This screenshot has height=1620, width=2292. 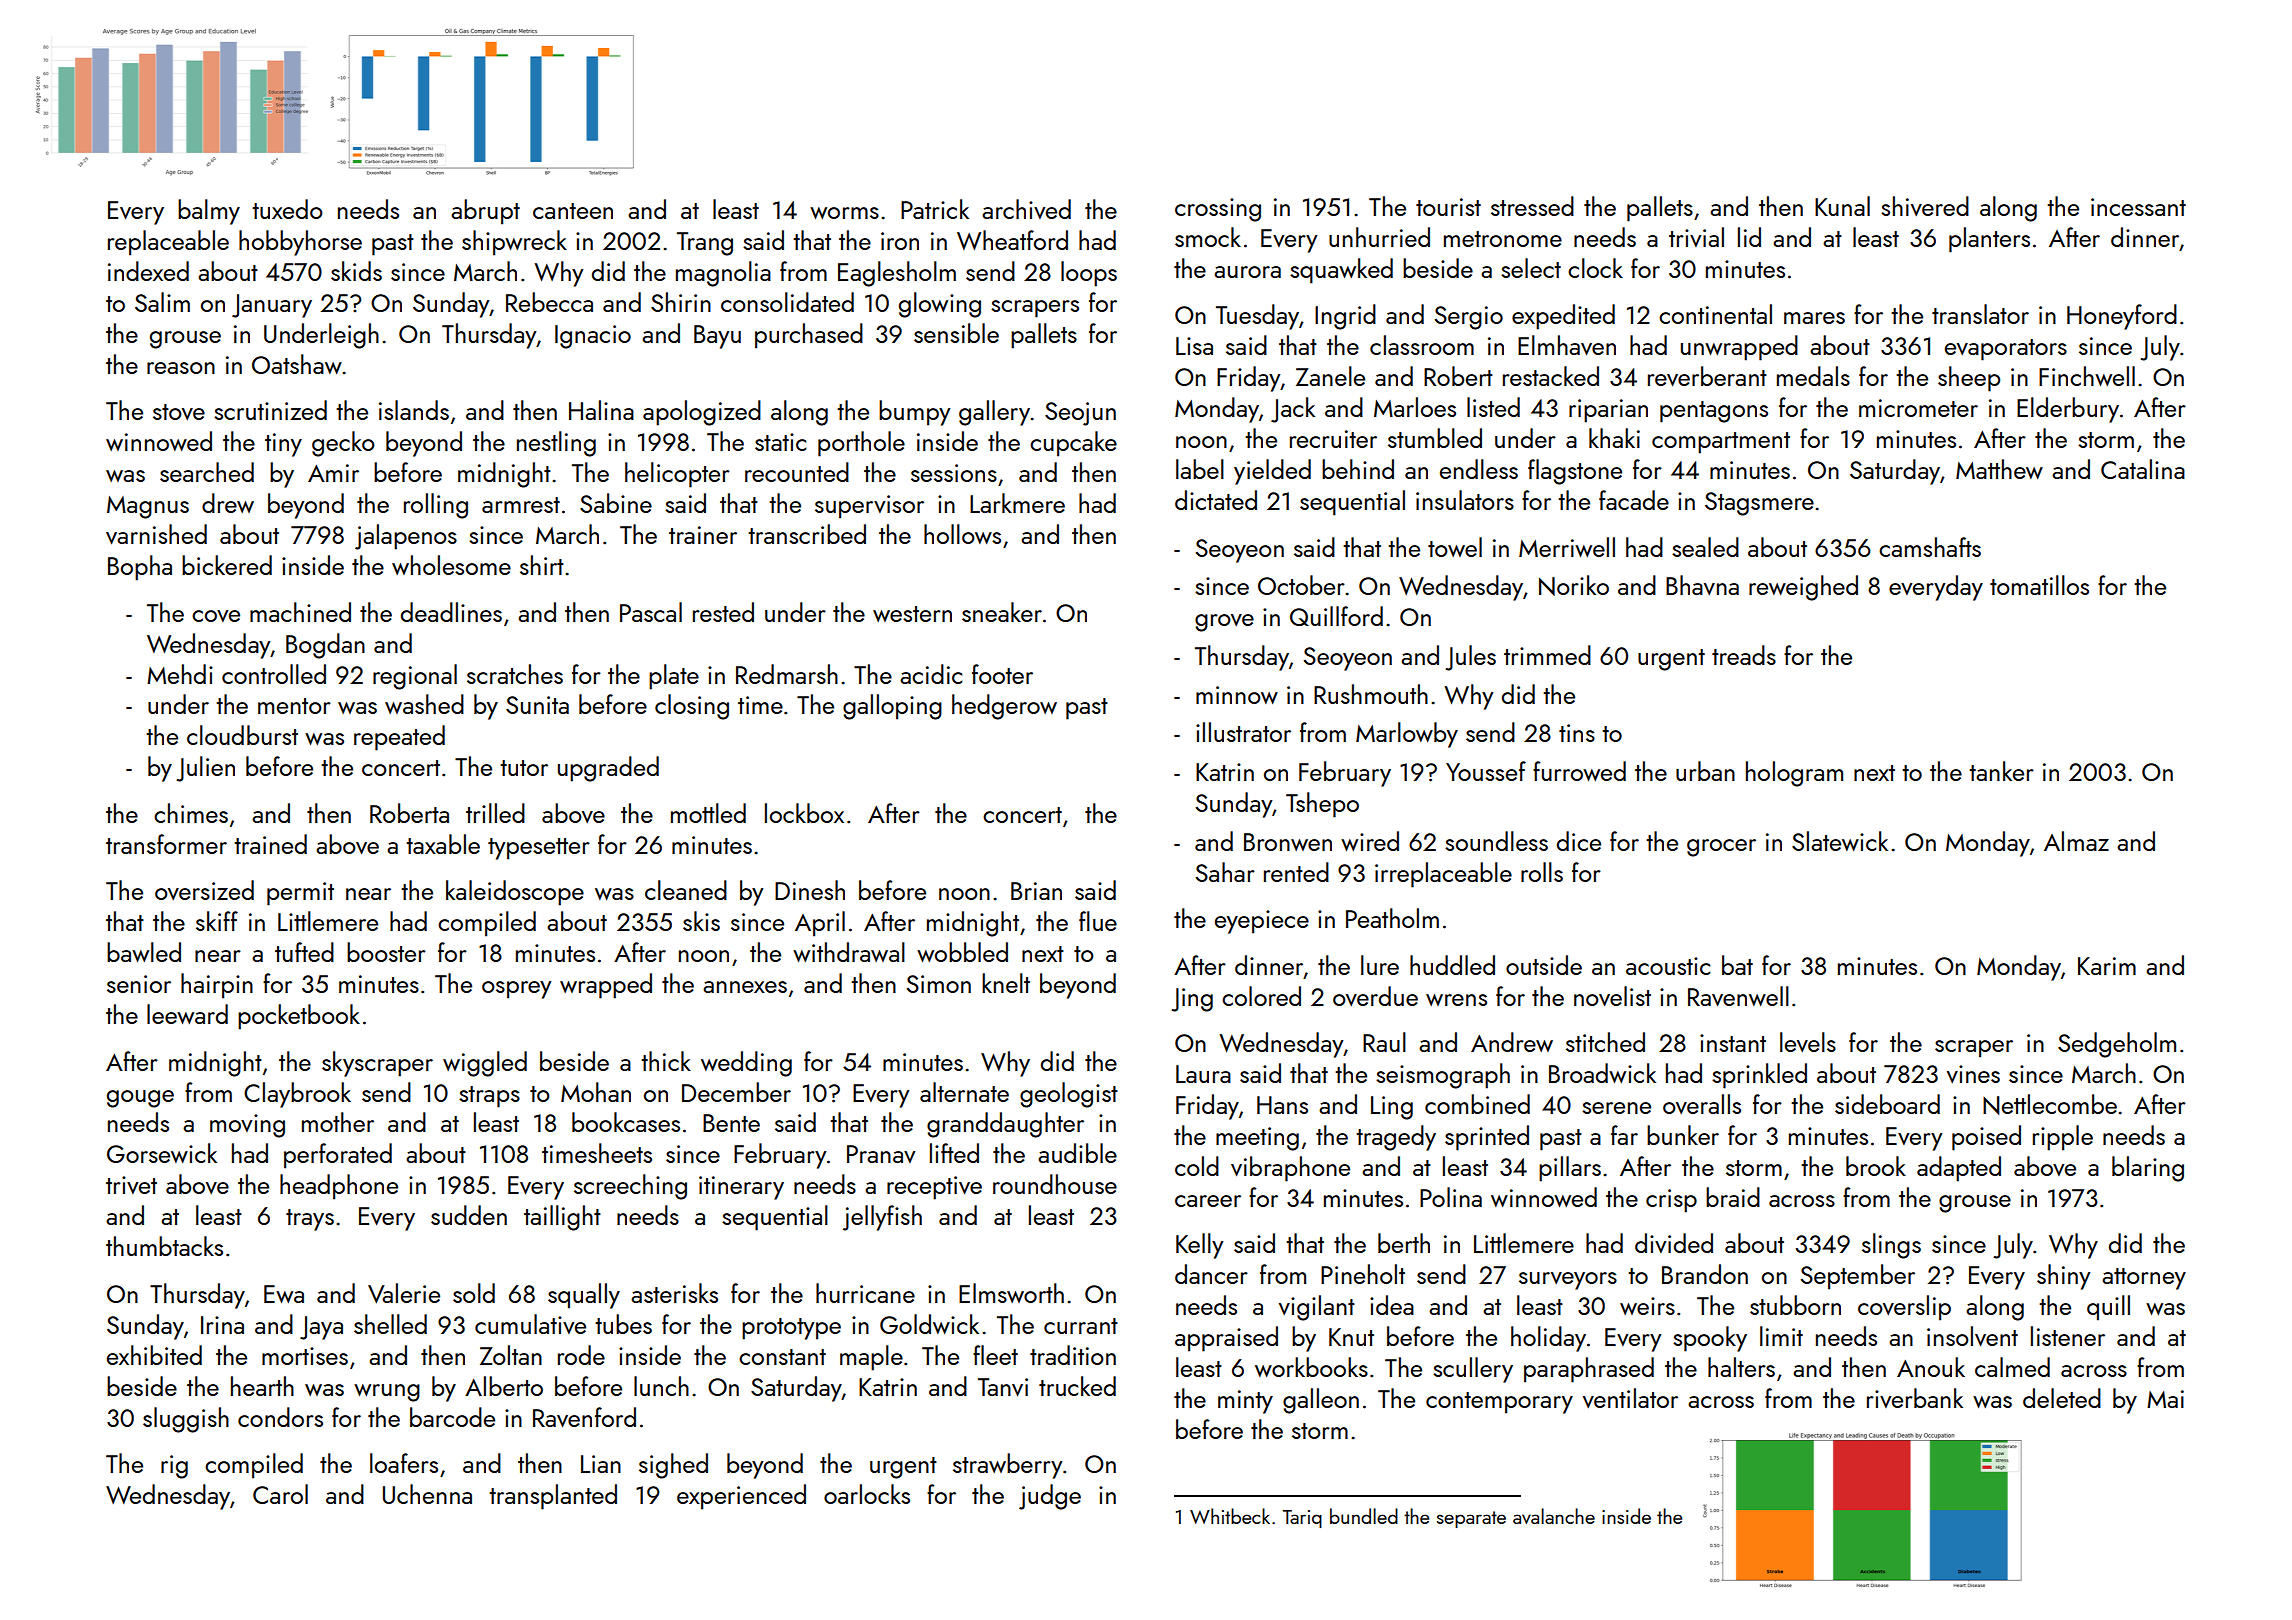 I want to click on balmy, so click(x=209, y=212).
